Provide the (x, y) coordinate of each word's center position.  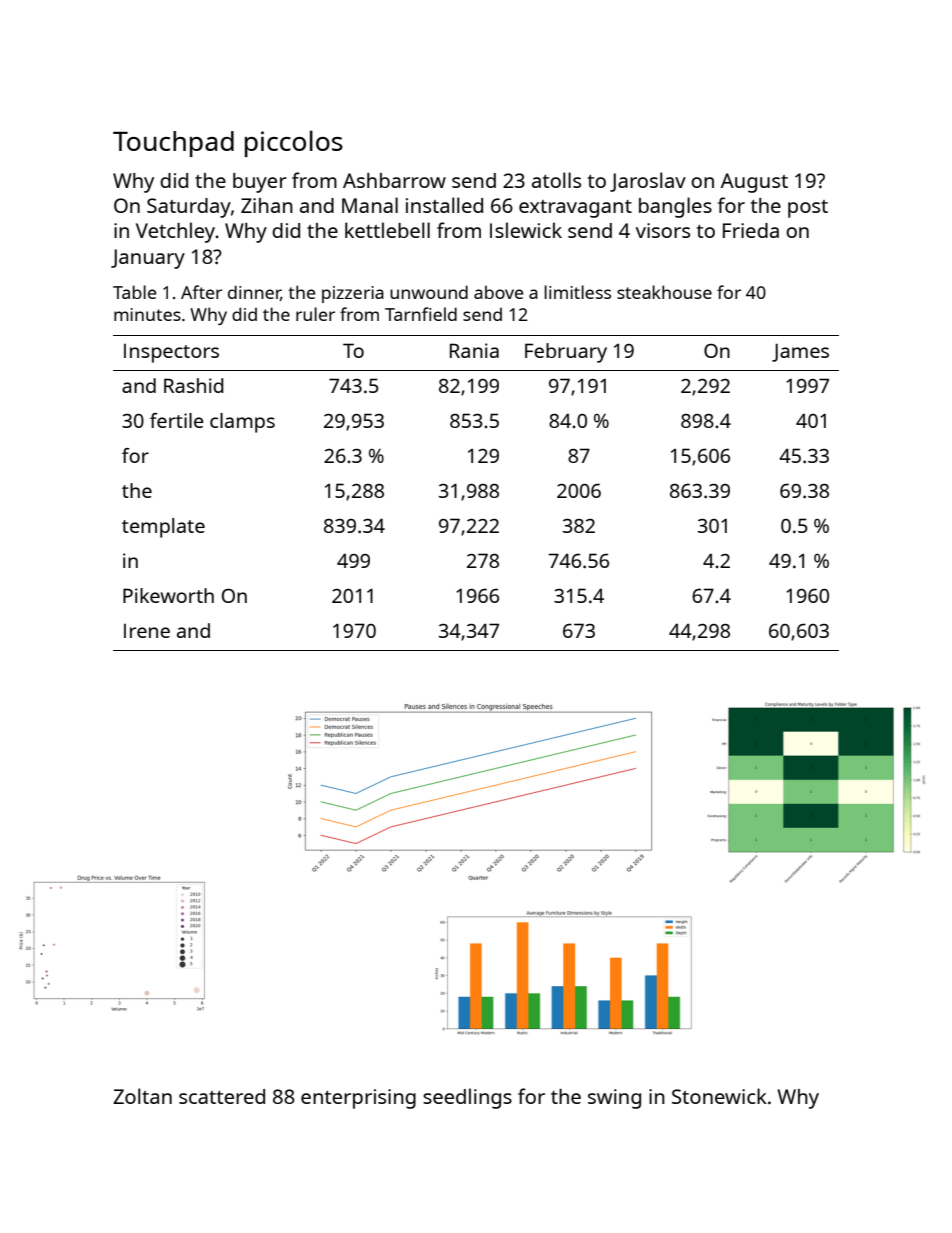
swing (614, 1099)
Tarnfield (421, 314)
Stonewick (719, 1096)
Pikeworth (168, 595)
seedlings (467, 1098)
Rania (474, 350)
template (163, 528)
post (808, 209)
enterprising (358, 1099)
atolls (556, 180)
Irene (147, 631)
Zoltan (142, 1096)
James (800, 352)
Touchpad (173, 144)
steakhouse (664, 292)
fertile (177, 420)
